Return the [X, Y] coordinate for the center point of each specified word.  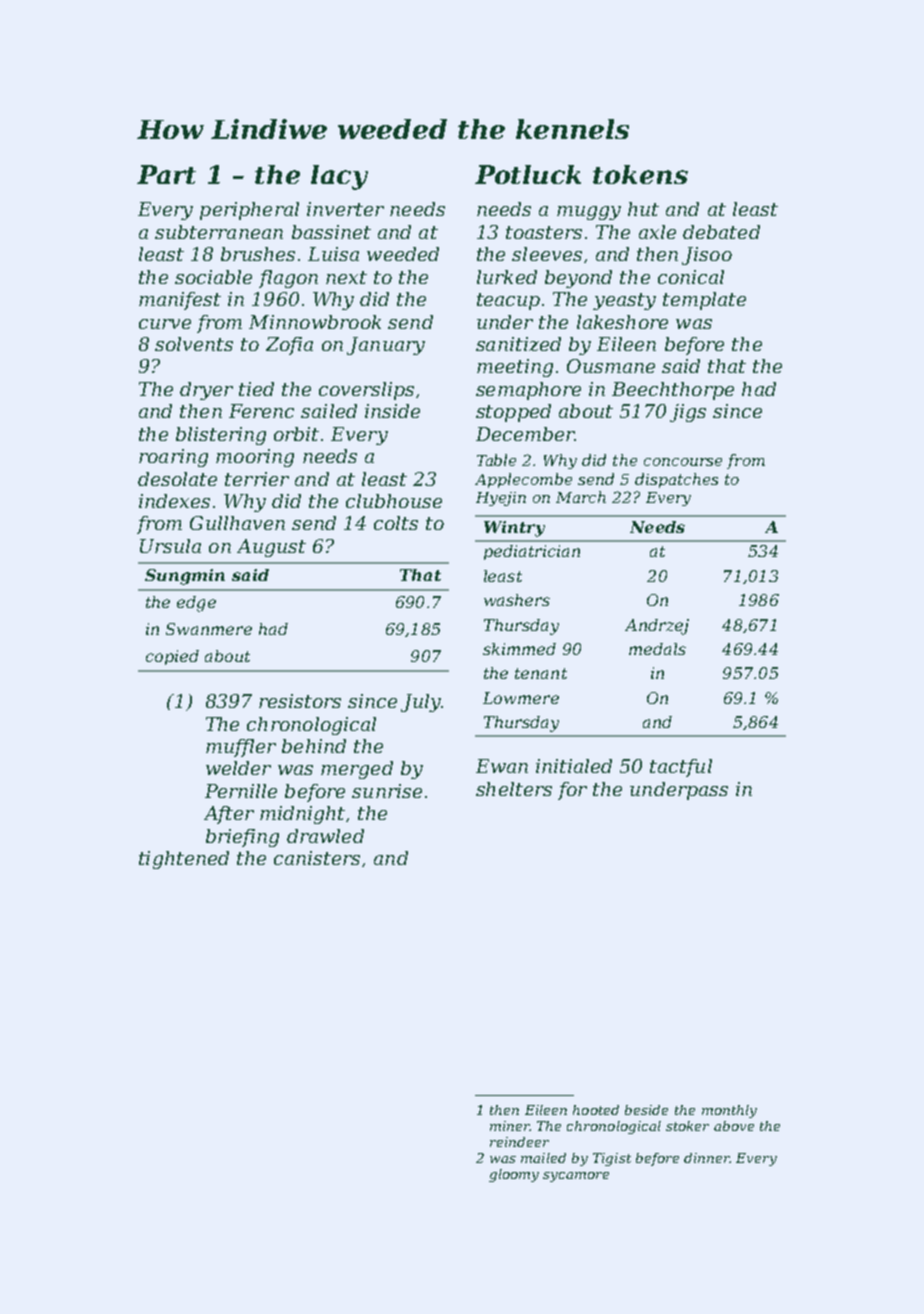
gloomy [514, 1175]
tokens [640, 174]
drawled [325, 836]
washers [517, 600]
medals [657, 649]
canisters [317, 858]
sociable [213, 277]
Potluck [528, 174]
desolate [177, 479]
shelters [514, 789]
